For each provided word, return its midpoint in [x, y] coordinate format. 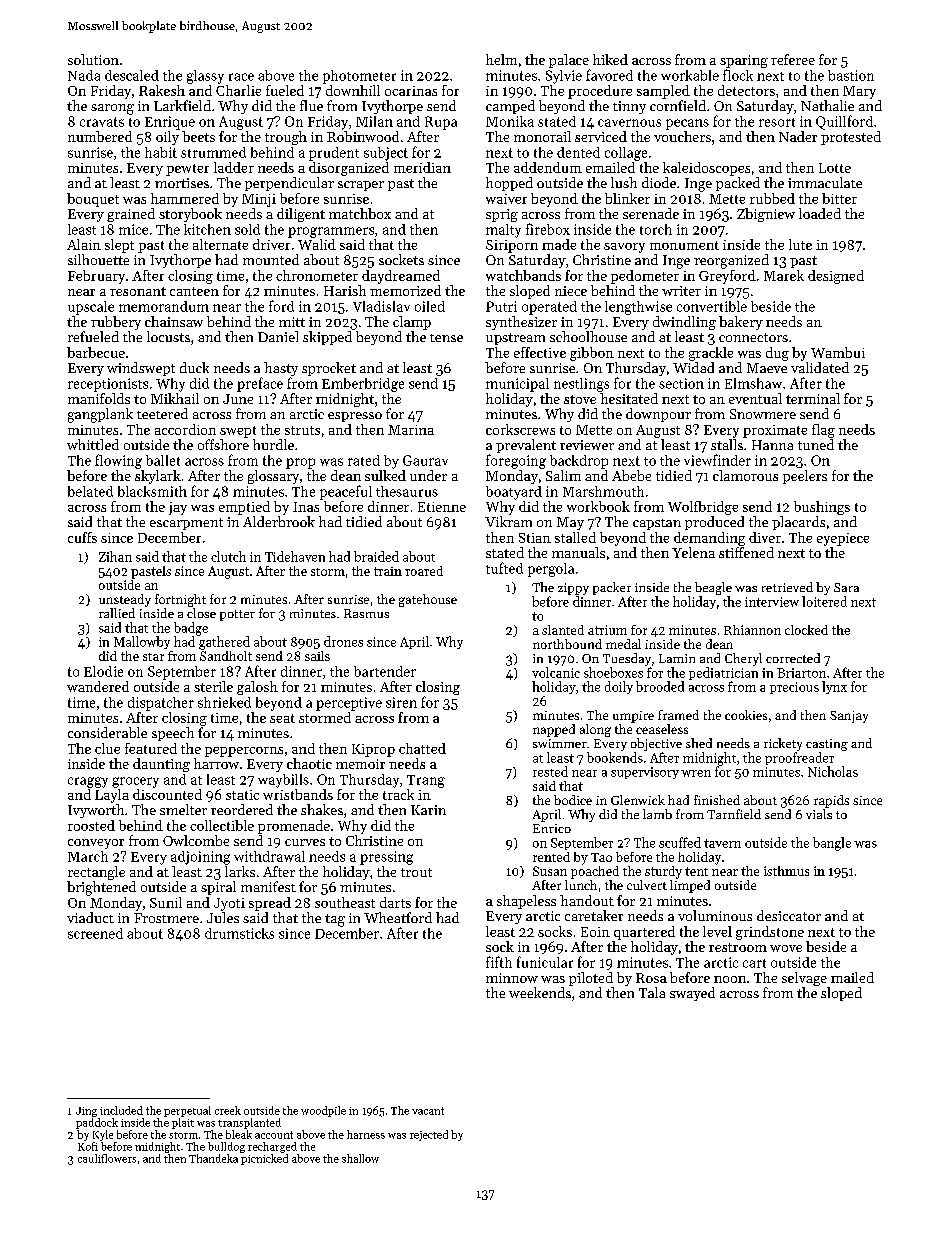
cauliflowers [107, 1158]
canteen [194, 291]
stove [580, 399]
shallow [360, 1158]
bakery [741, 323]
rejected [429, 1135]
